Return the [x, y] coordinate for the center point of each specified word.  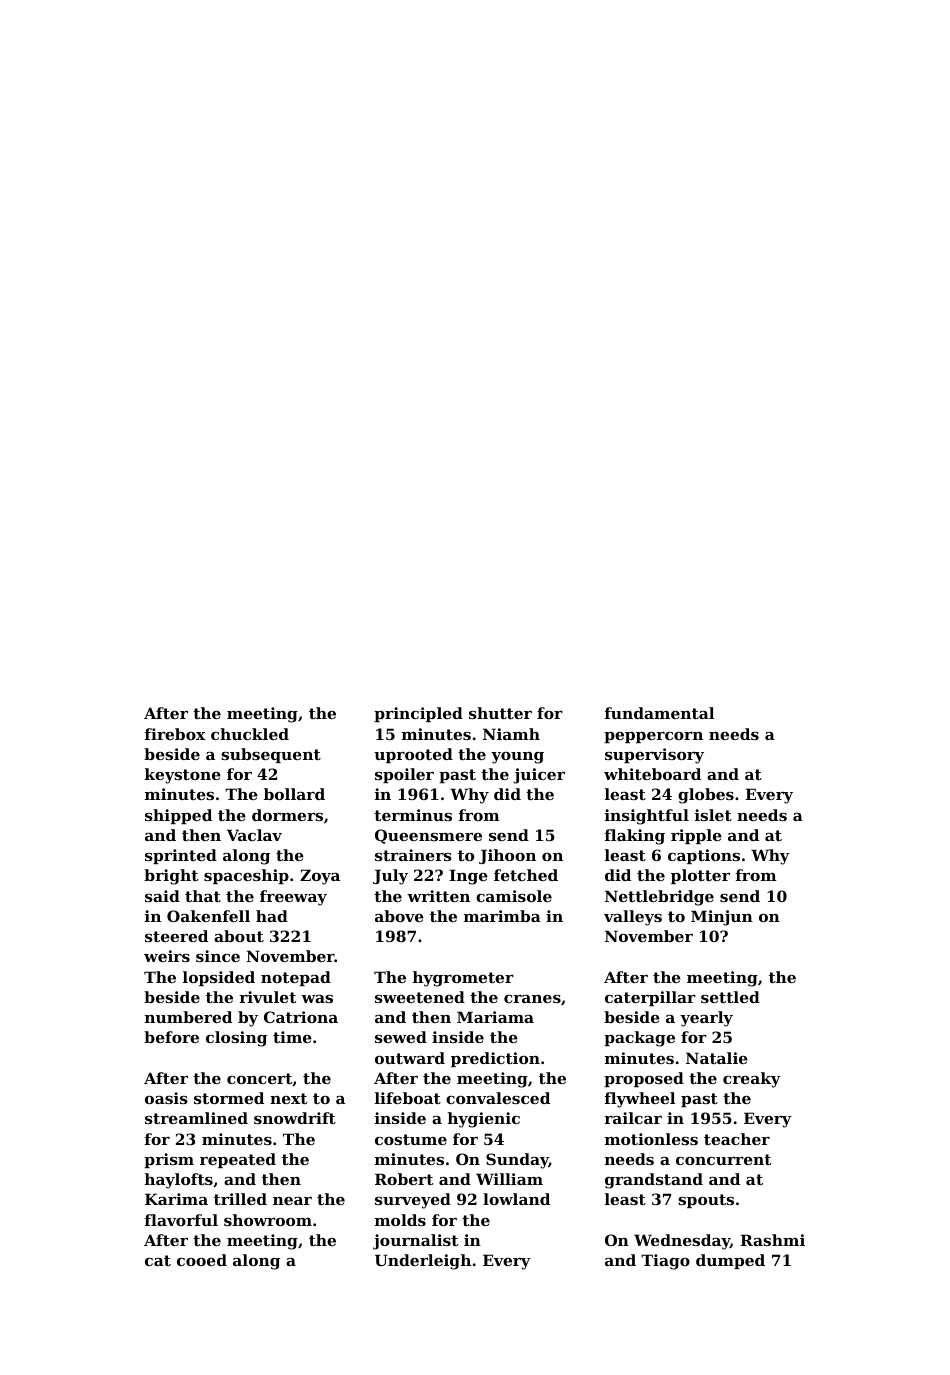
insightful [647, 817]
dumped [730, 1261]
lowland [516, 1199]
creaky [752, 1080]
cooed [202, 1260]
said [162, 896]
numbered [188, 1017]
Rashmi [772, 1240]
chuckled [250, 734]
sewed [401, 1037]
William [509, 1179]
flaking [635, 837]
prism [169, 1160]
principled [418, 714]
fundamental [659, 713]
